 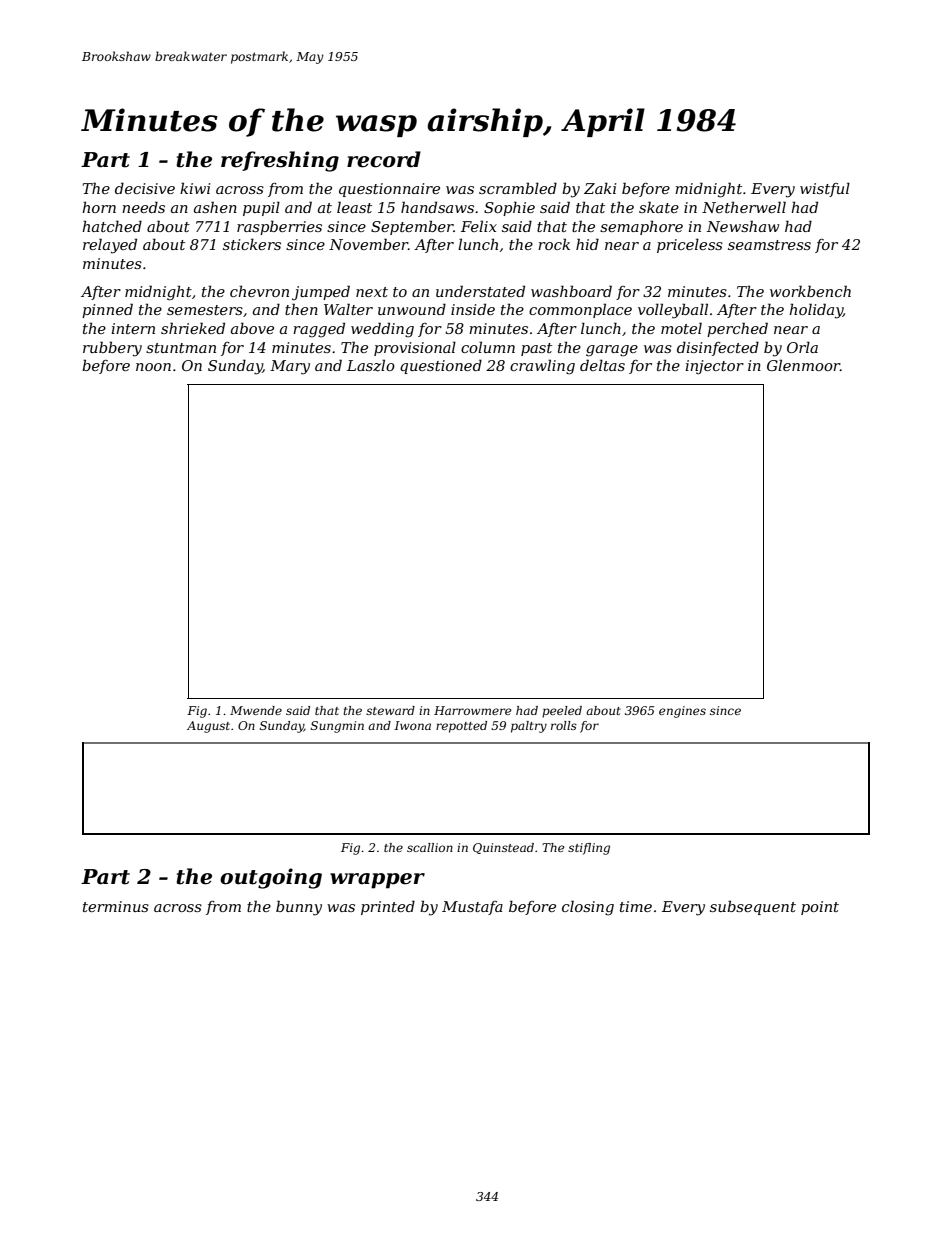 I want to click on refreshing, so click(x=280, y=161).
